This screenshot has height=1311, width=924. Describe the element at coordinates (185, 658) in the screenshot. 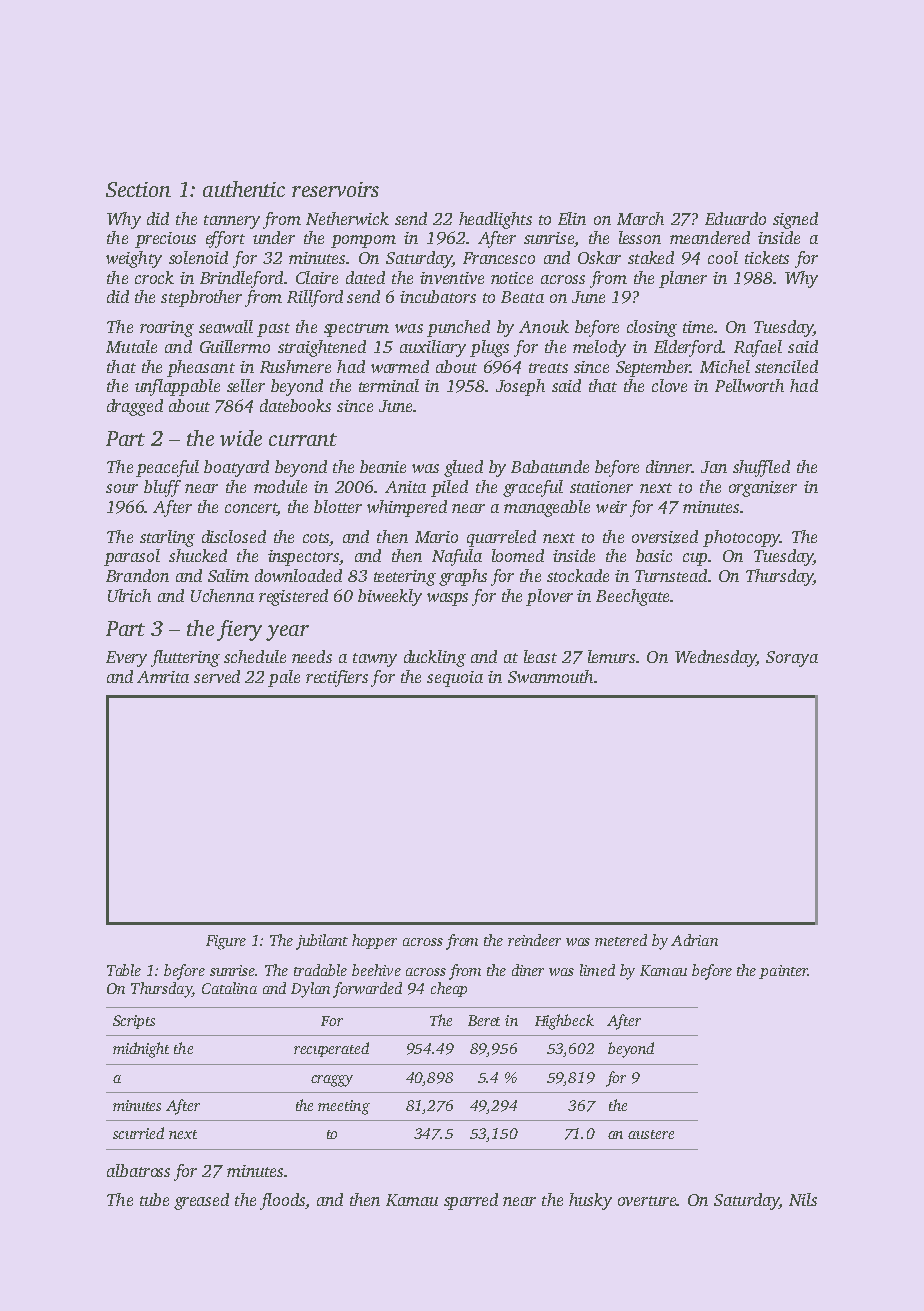

I see `fluttering` at that location.
